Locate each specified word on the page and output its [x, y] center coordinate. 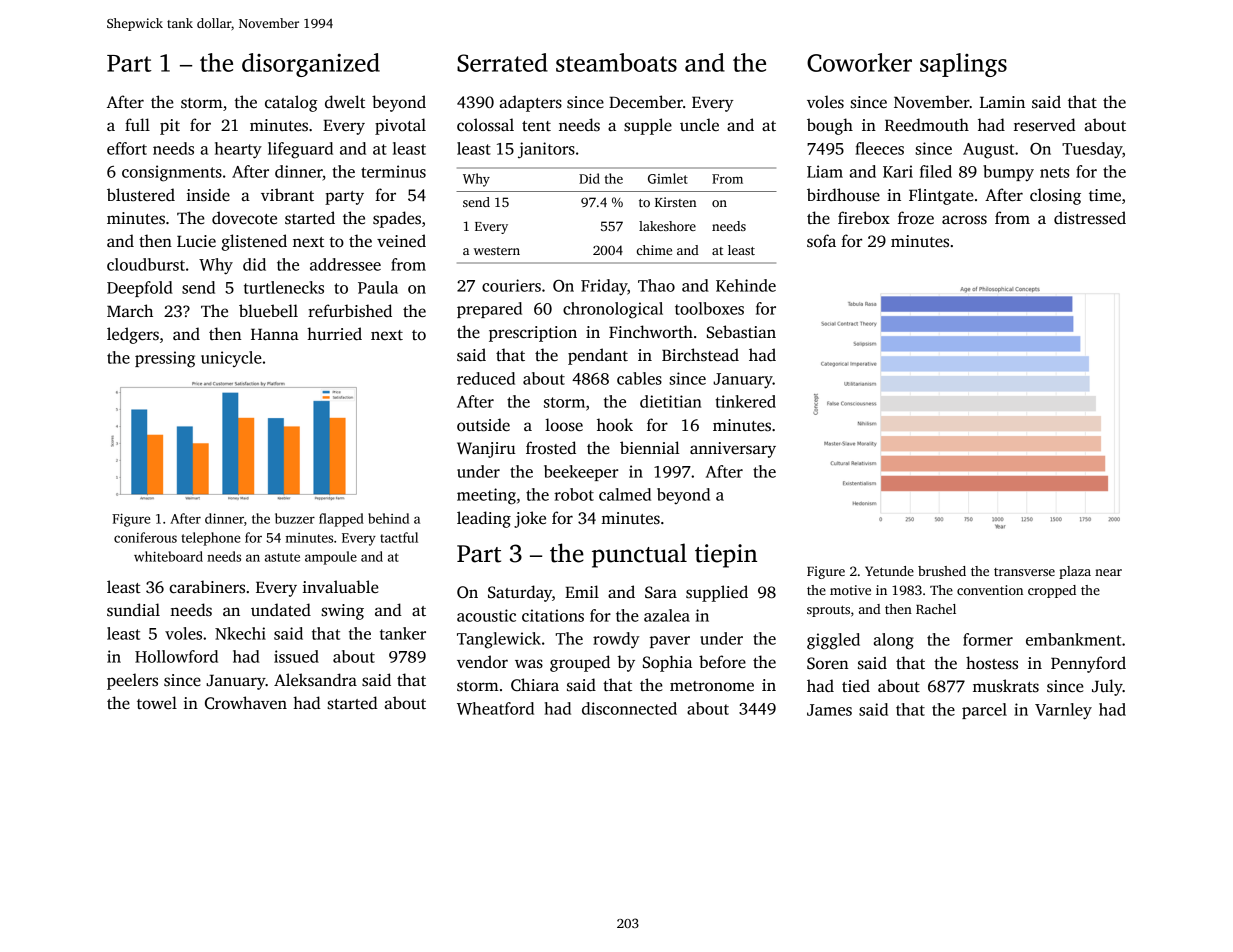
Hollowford [176, 656]
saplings [963, 65]
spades [397, 219]
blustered [141, 195]
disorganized [311, 65]
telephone [210, 539]
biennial [650, 447]
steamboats [616, 62]
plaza [1075, 572]
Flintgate [941, 196]
